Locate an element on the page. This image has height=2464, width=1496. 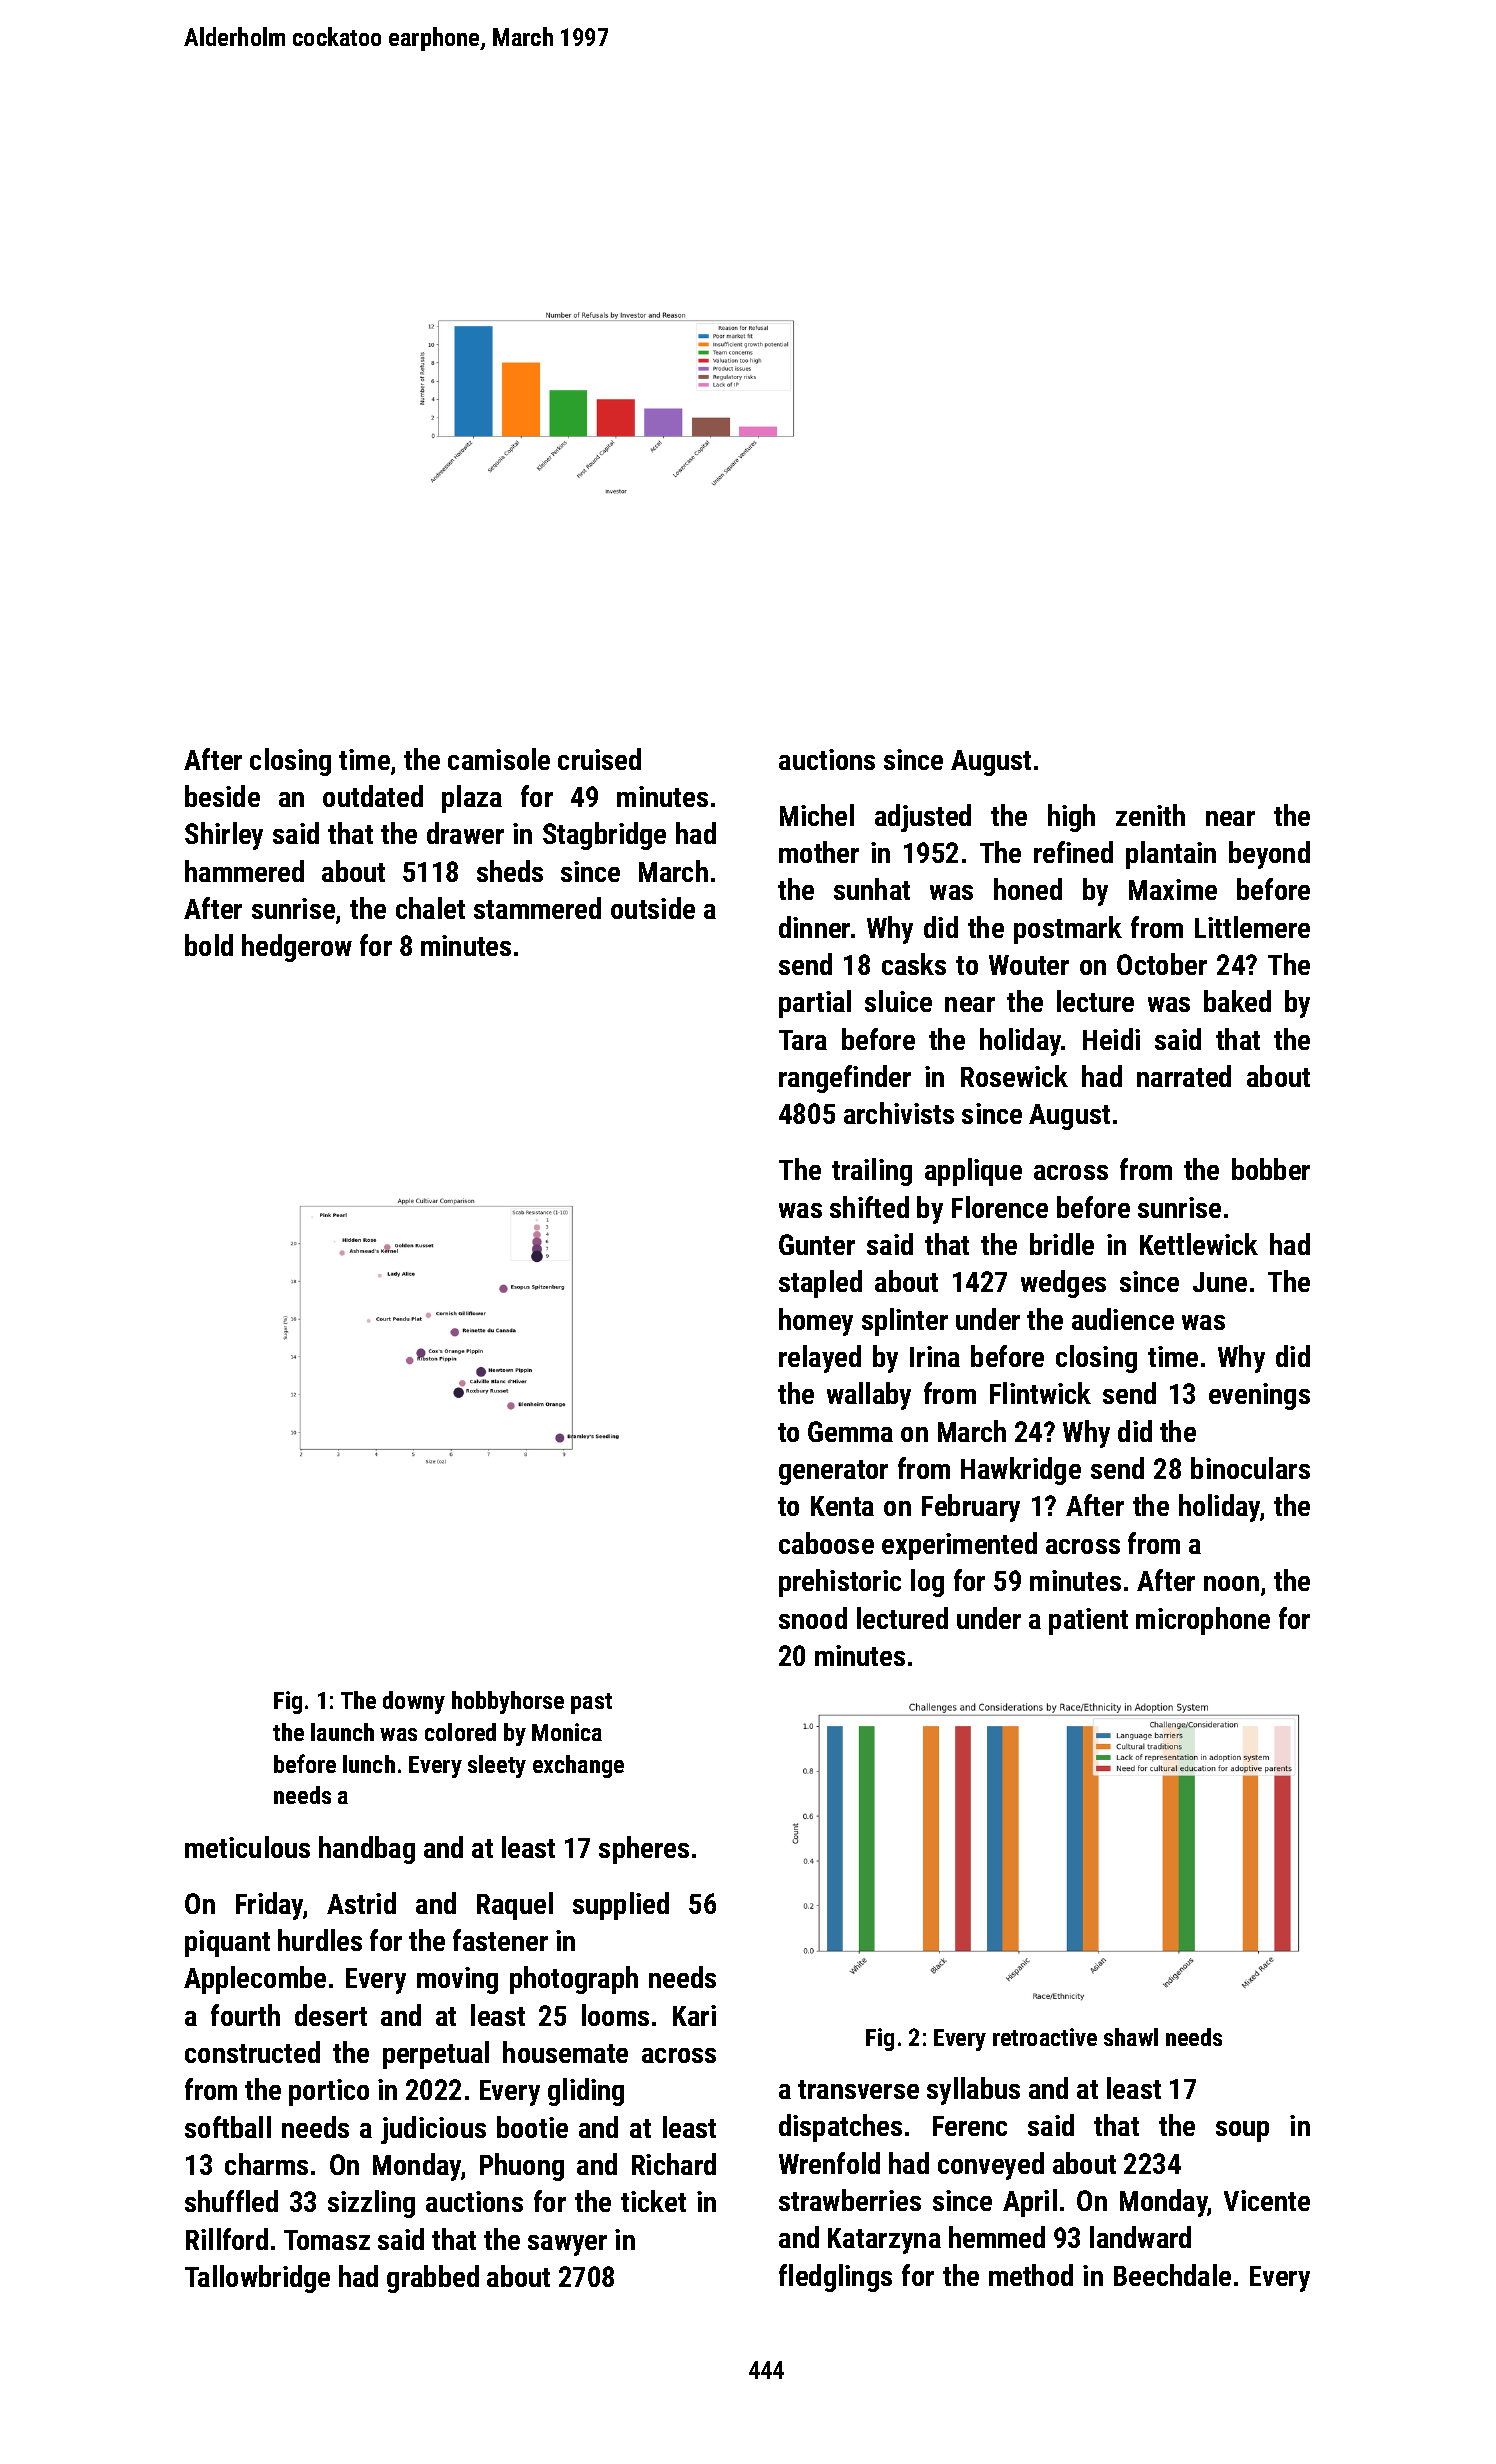
zenith is located at coordinates (1150, 815).
